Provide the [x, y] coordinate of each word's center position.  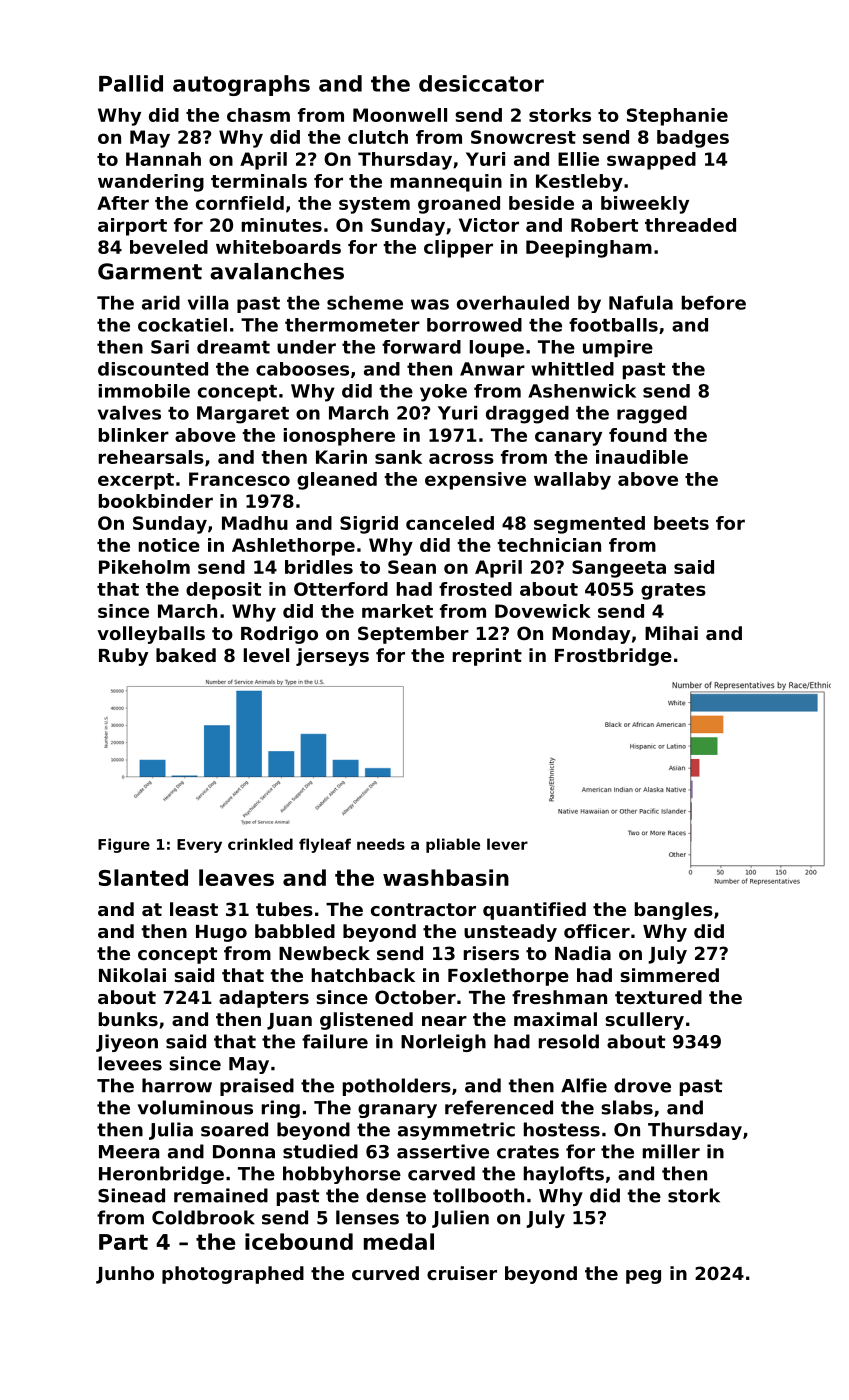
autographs [241, 85]
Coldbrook [203, 1217]
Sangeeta [619, 569]
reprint [487, 657]
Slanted [143, 877]
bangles [674, 911]
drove [642, 1085]
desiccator [481, 83]
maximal [555, 1019]
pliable [453, 845]
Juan [289, 1021]
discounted [153, 369]
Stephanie [677, 117]
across [461, 458]
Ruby [123, 657]
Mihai [671, 633]
